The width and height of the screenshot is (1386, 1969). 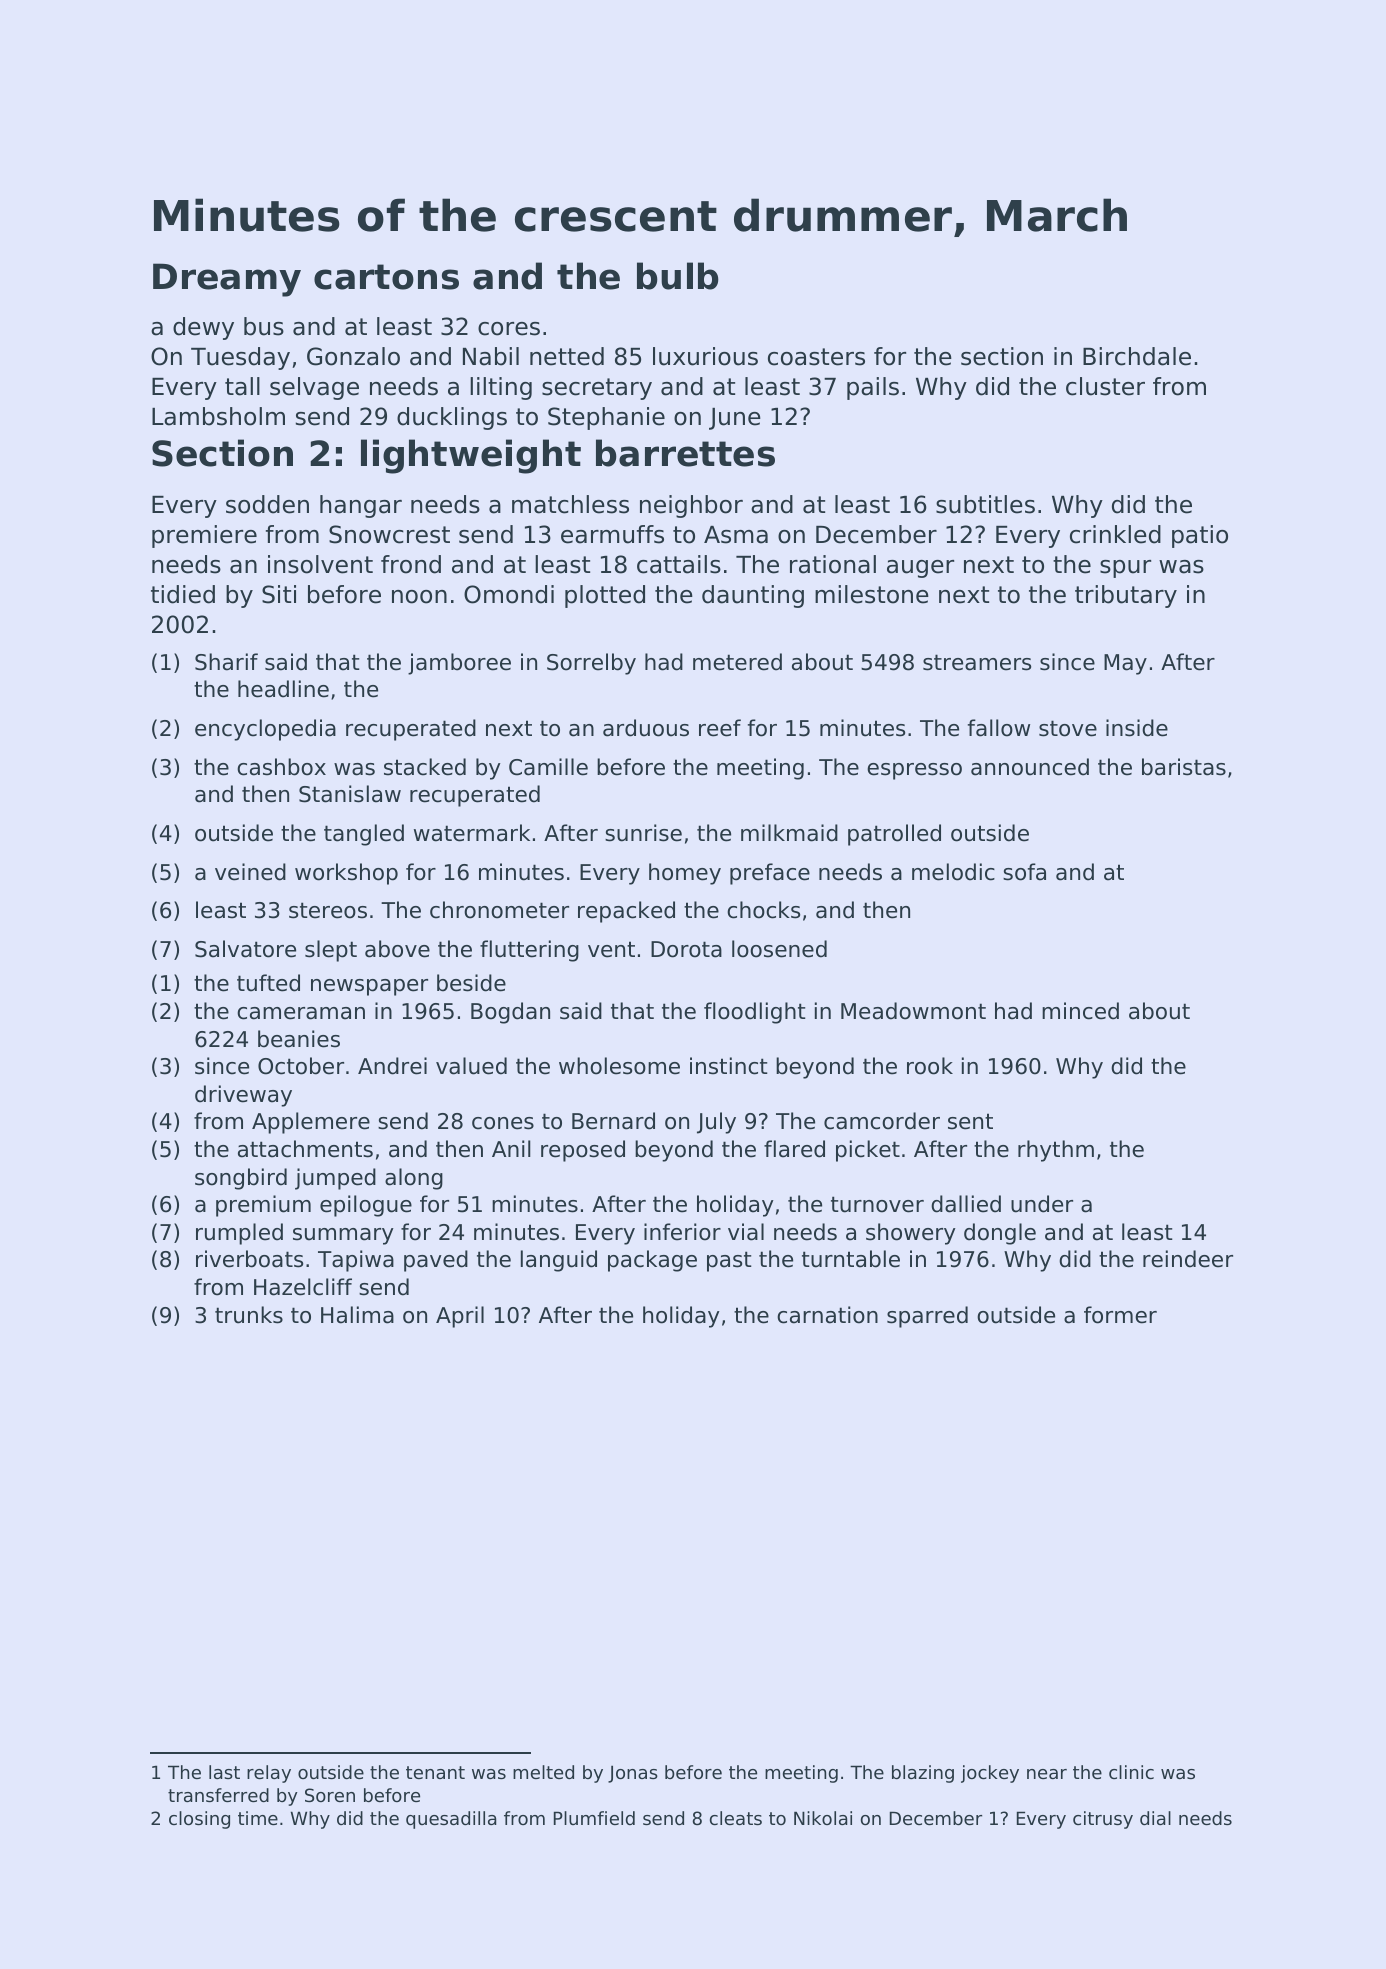 I want to click on metered, so click(x=737, y=662).
